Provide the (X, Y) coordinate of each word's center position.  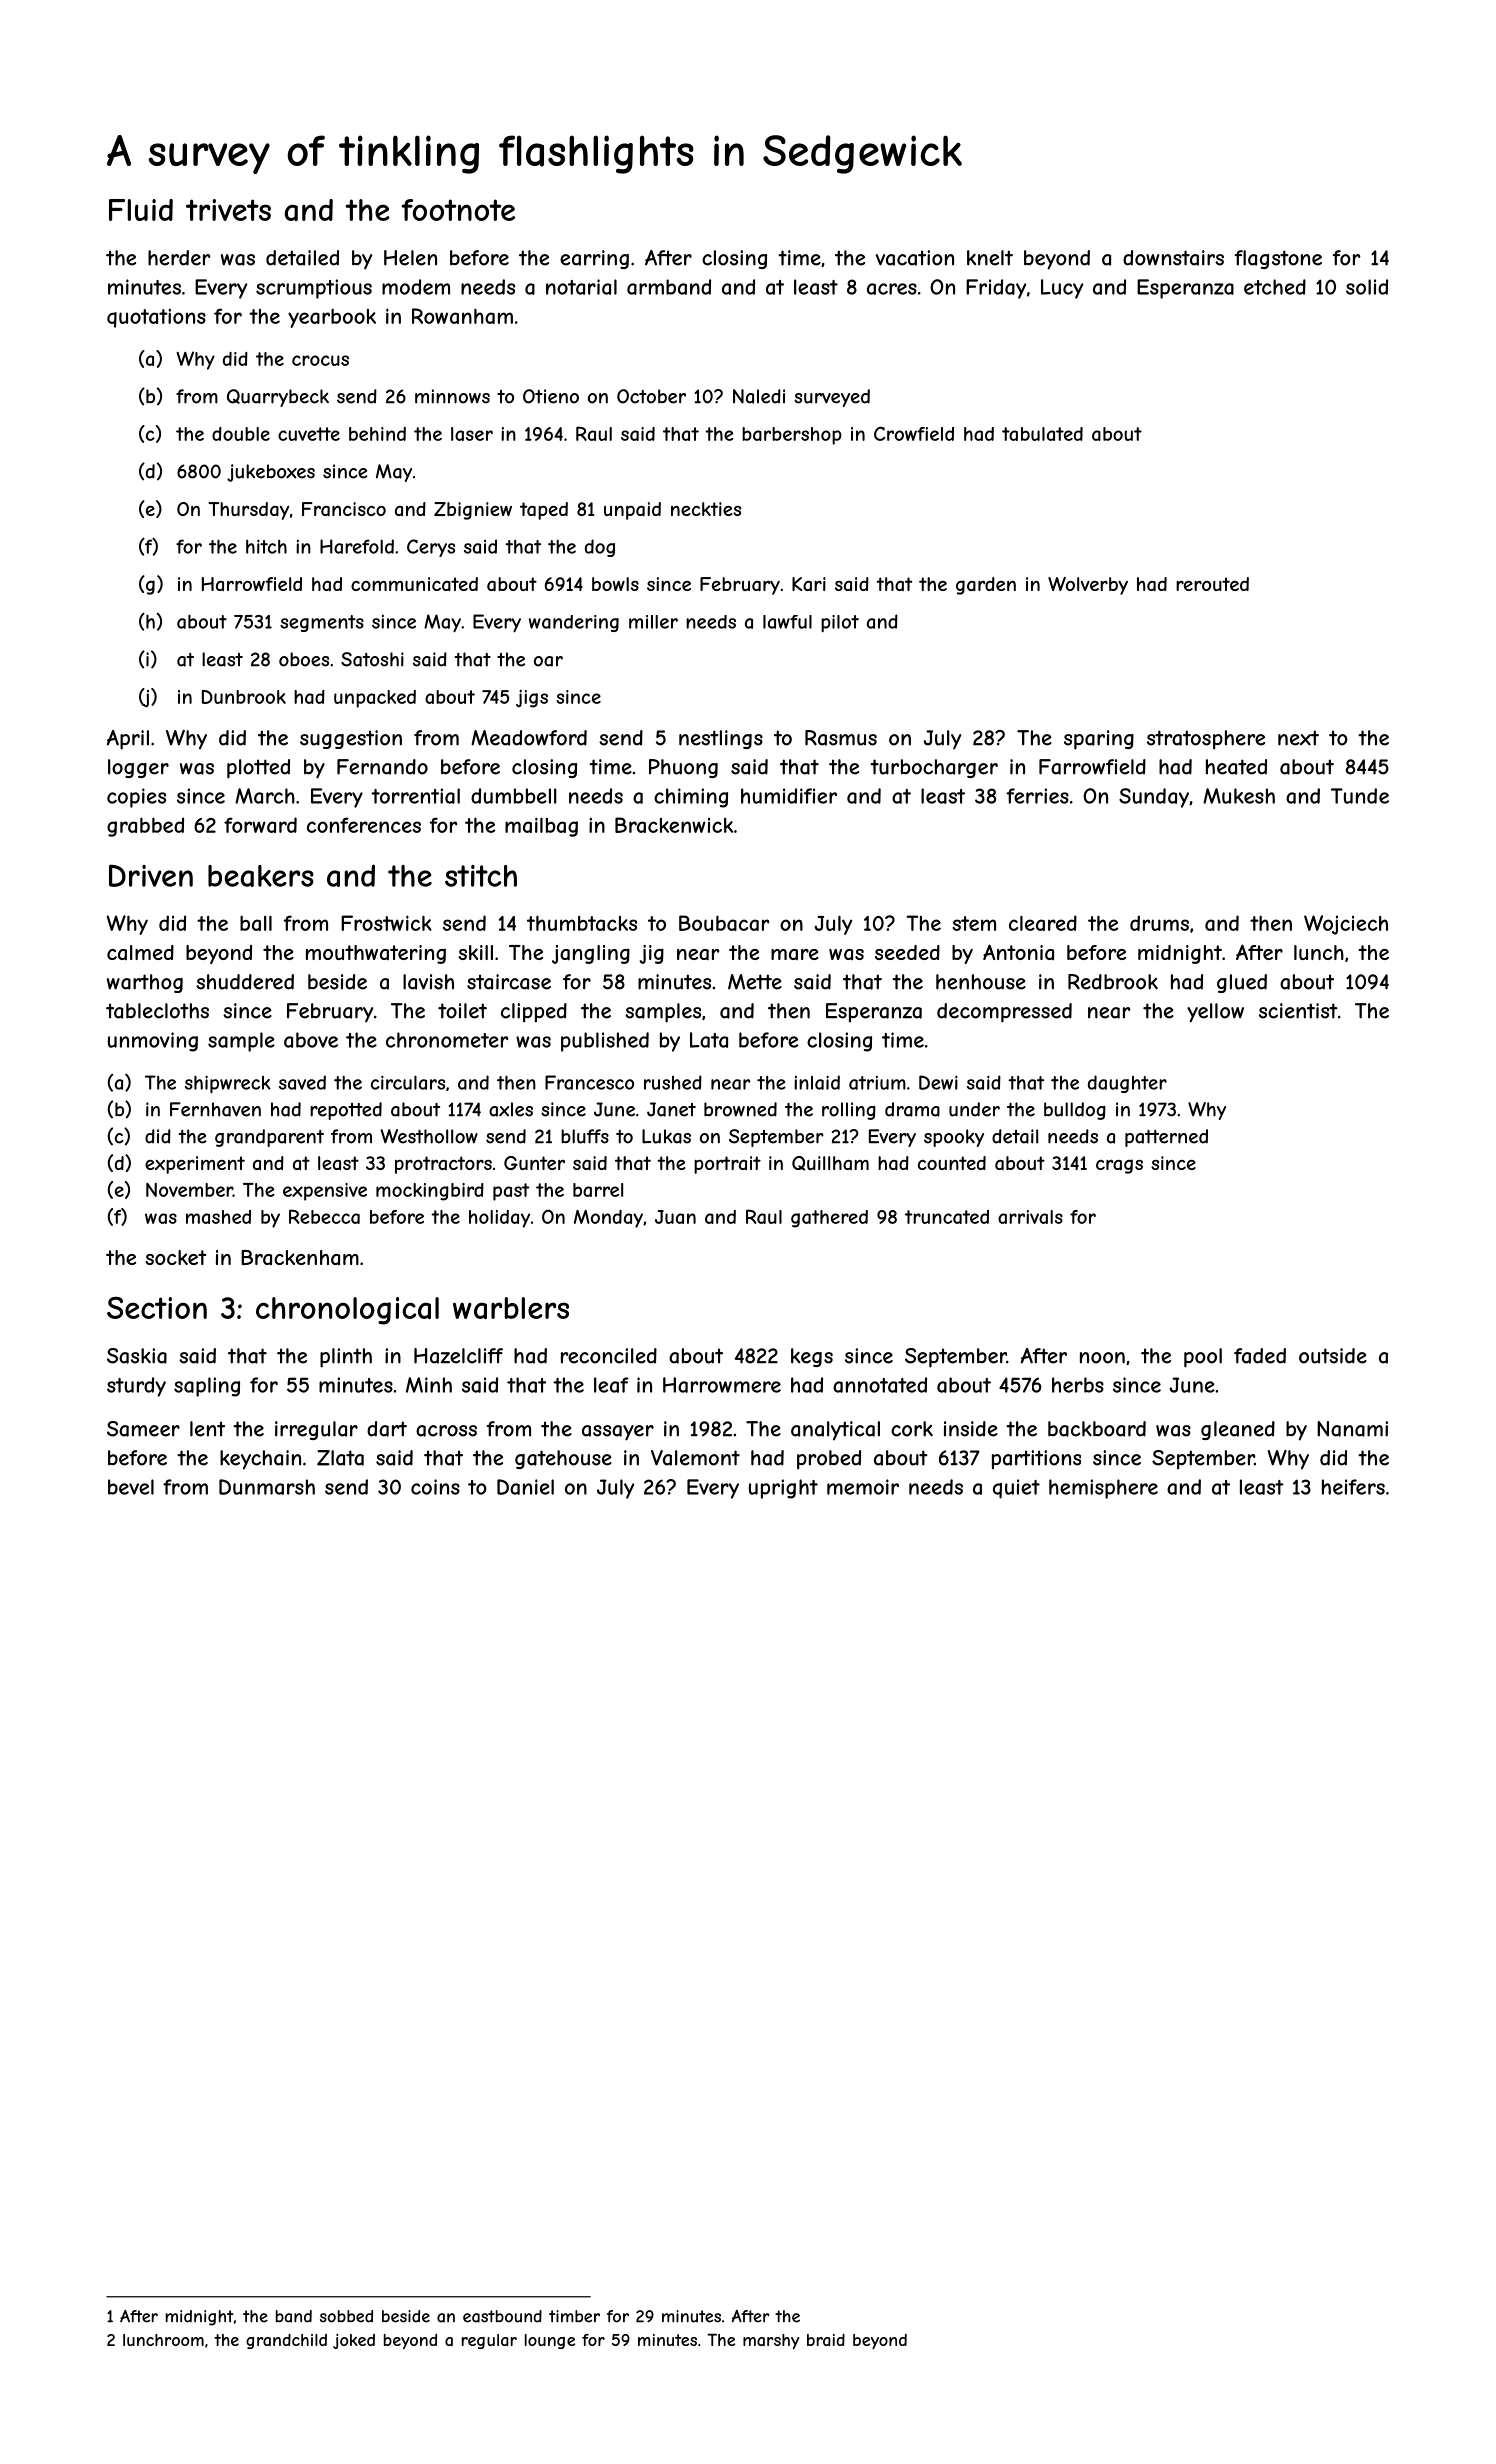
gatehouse (563, 1459)
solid (1367, 287)
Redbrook (1113, 982)
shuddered (245, 982)
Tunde (1360, 796)
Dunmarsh (267, 1487)
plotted (258, 769)
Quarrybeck (278, 398)
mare (795, 954)
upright (783, 1489)
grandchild (286, 2341)
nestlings (721, 739)
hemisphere (1103, 1489)
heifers (1353, 1487)
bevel (131, 1487)
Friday (996, 289)
